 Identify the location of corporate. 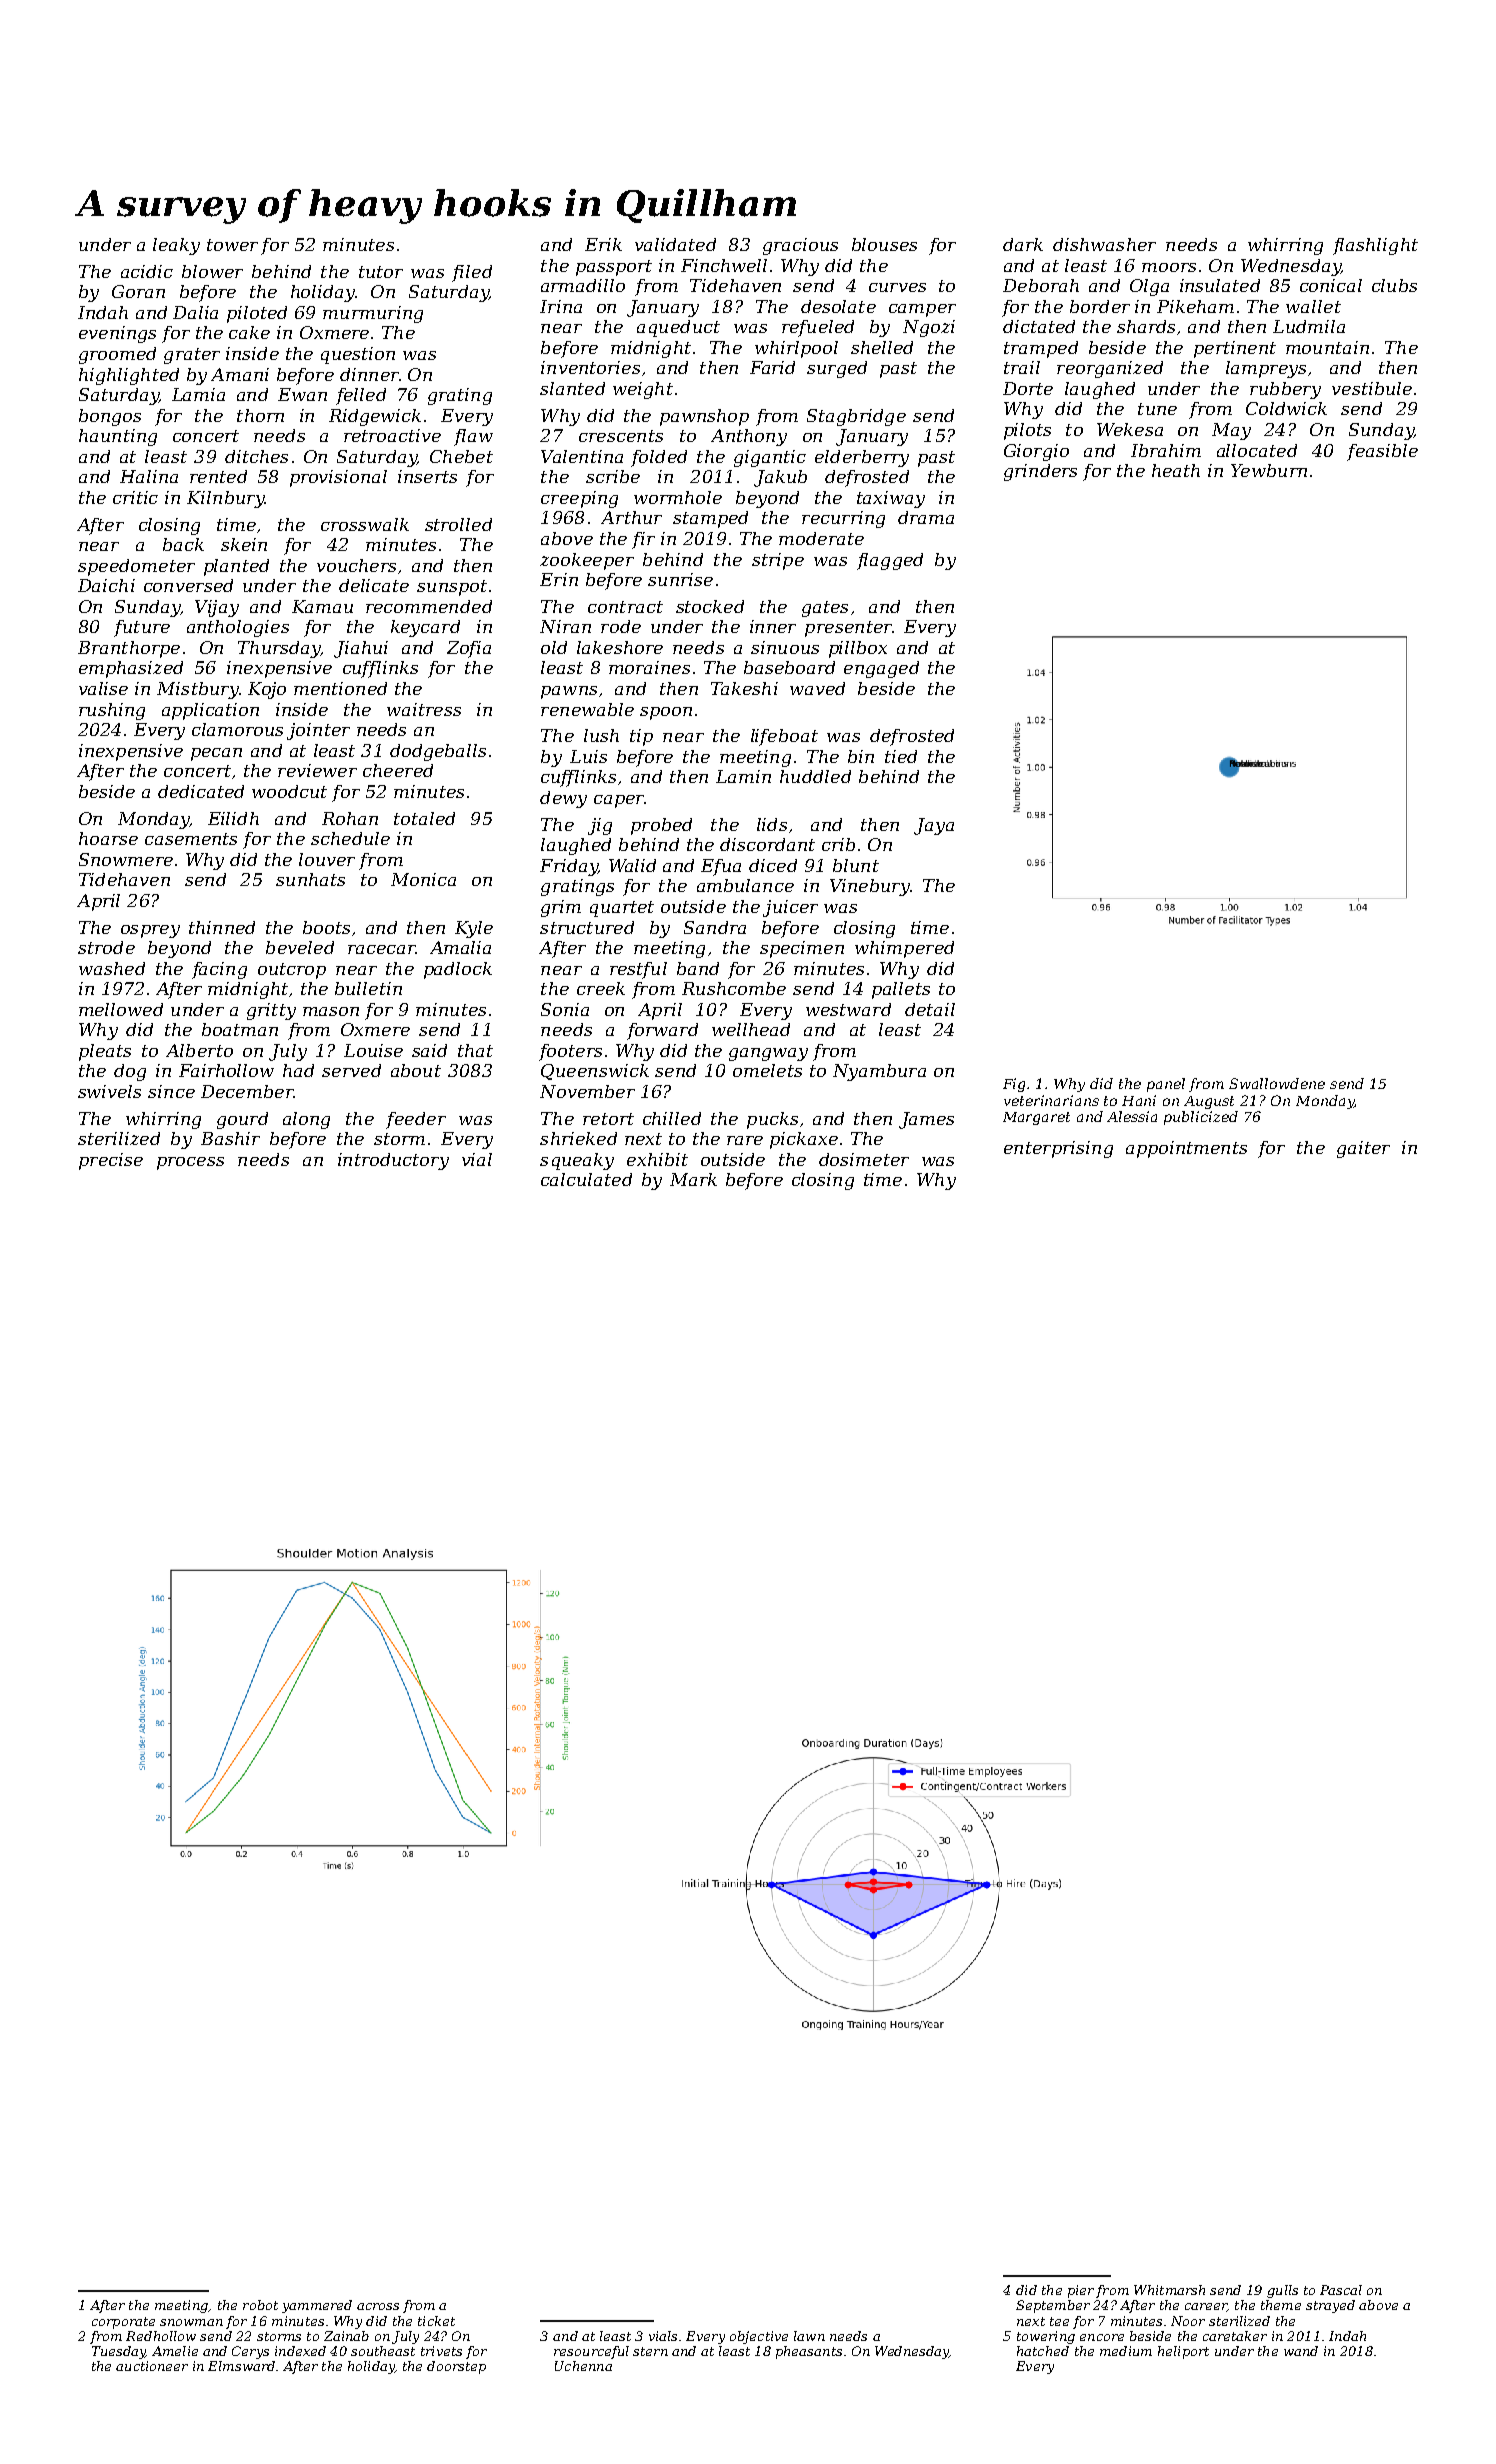
(123, 2323).
